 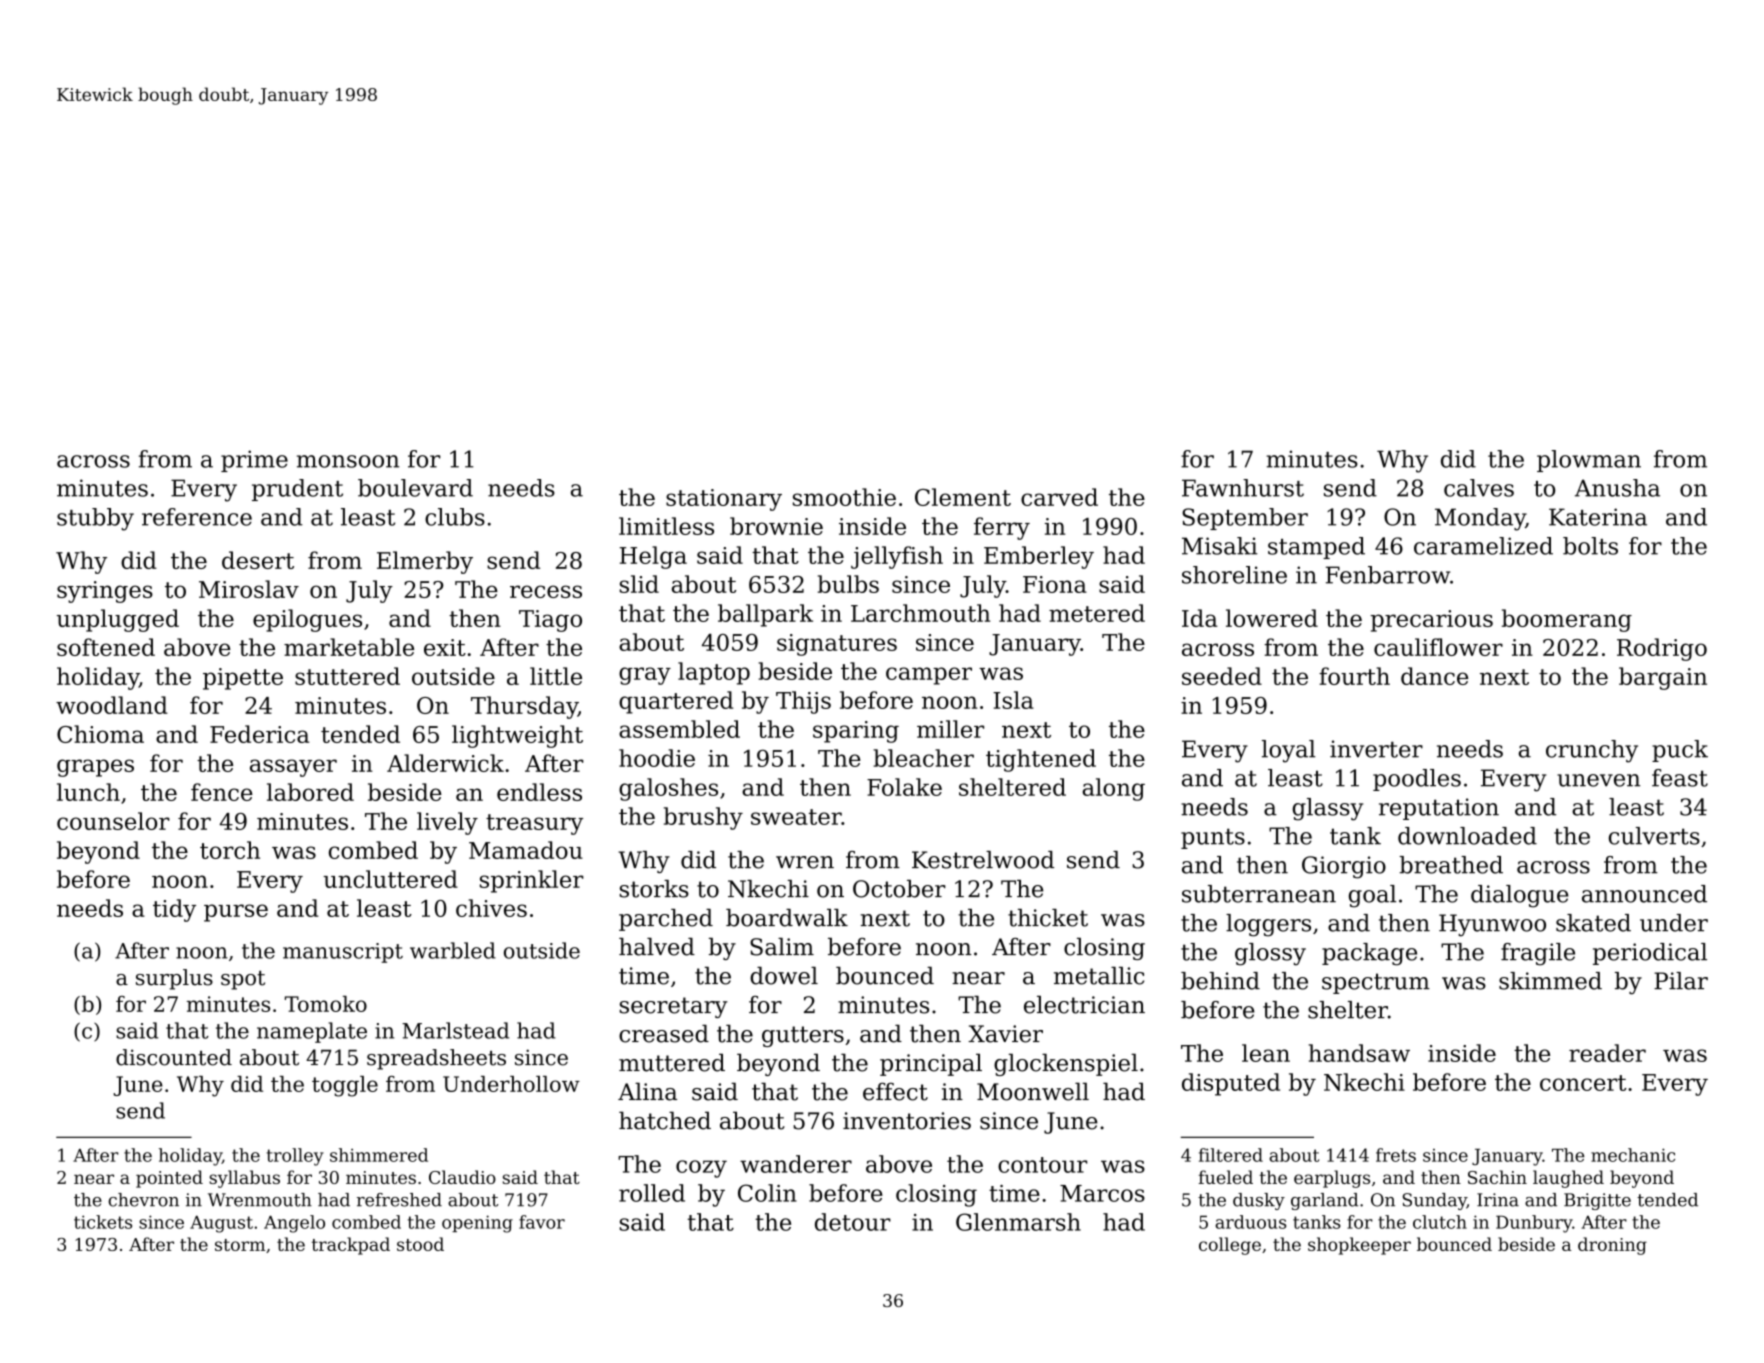 What do you see at coordinates (848, 584) in the document?
I see `bulbs` at bounding box center [848, 584].
